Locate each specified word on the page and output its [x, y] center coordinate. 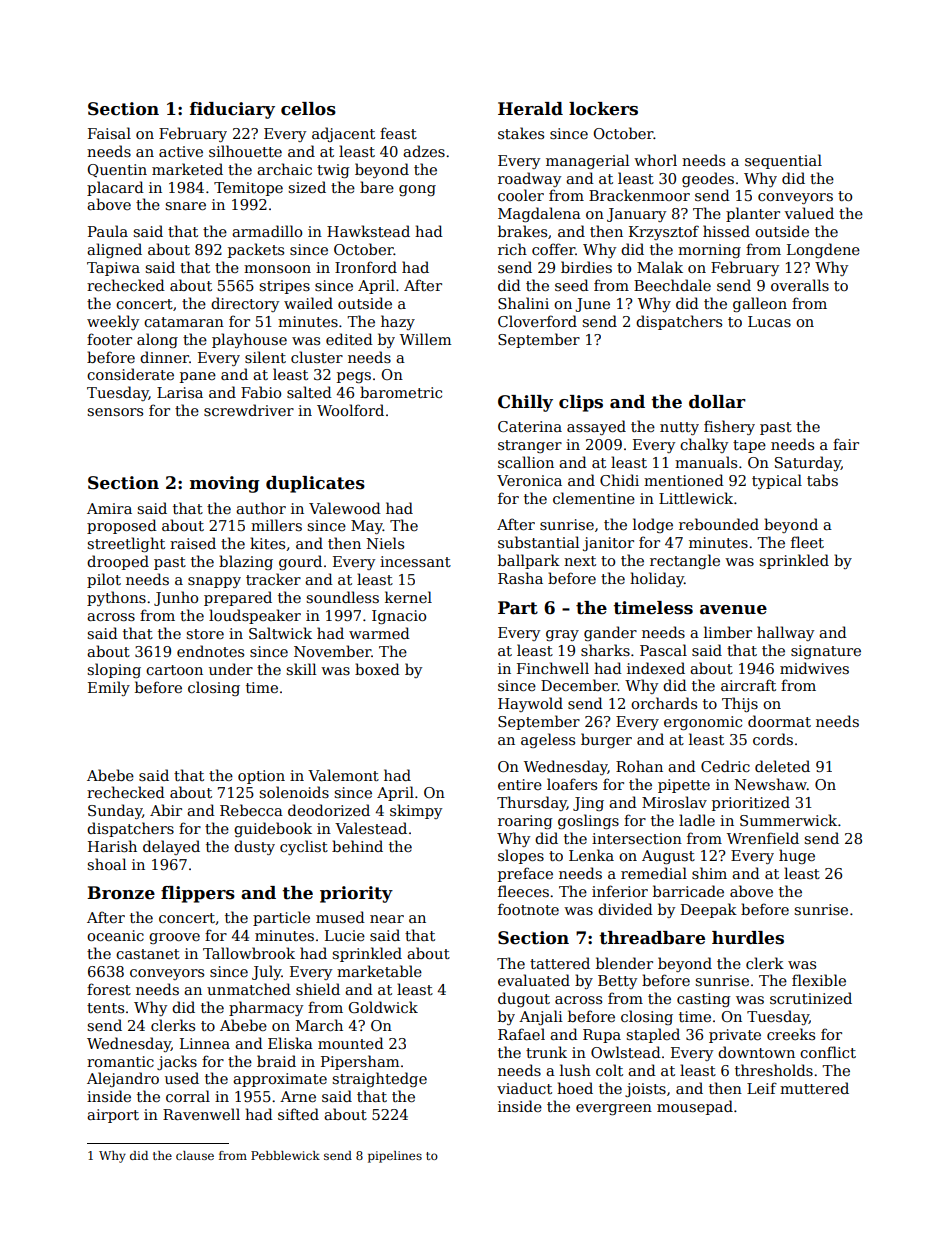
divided [625, 909]
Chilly [525, 403]
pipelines [395, 1157]
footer [109, 339]
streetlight [126, 544]
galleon [760, 304]
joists [645, 1090]
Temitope [248, 189]
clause [195, 1155]
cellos [308, 109]
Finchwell [553, 668]
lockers [603, 109]
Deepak [709, 910]
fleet [807, 542]
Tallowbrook [249, 953]
